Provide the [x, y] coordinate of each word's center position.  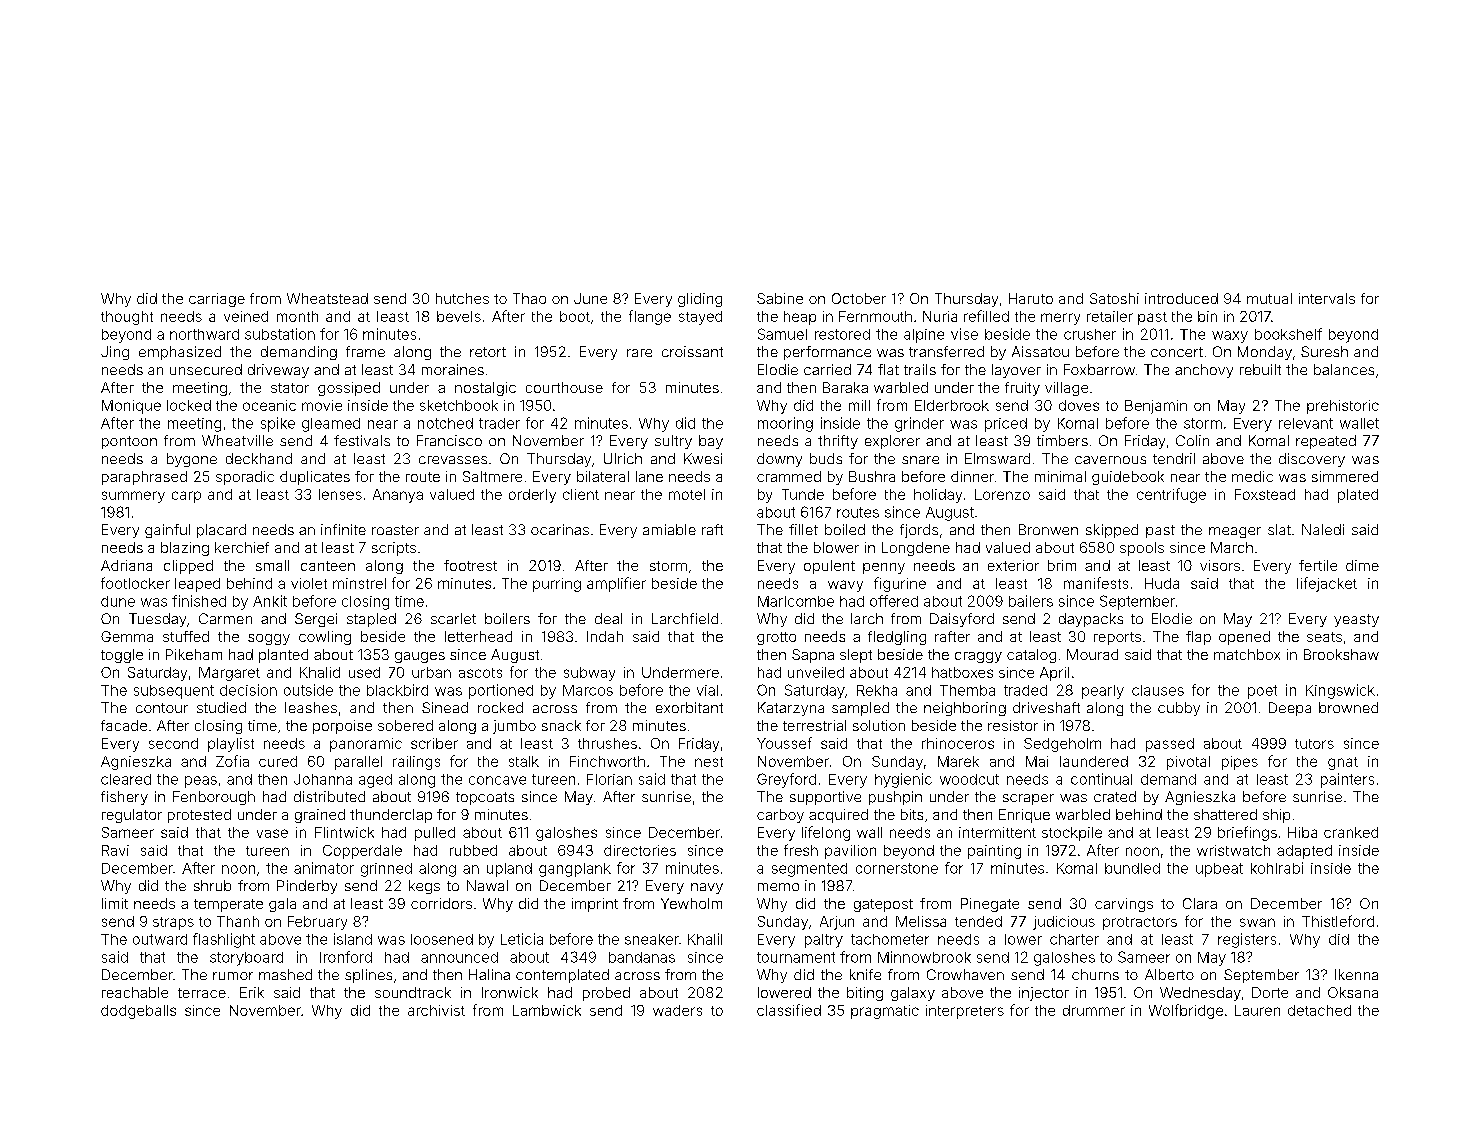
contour [162, 708]
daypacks [1091, 620]
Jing [115, 353]
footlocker [135, 583]
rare [639, 353]
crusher [1090, 334]
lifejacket [1327, 584]
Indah [605, 636]
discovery [1312, 460]
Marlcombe [796, 601]
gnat [1343, 763]
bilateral [603, 476]
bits [912, 814]
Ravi [115, 850]
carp [186, 497]
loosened [442, 939]
